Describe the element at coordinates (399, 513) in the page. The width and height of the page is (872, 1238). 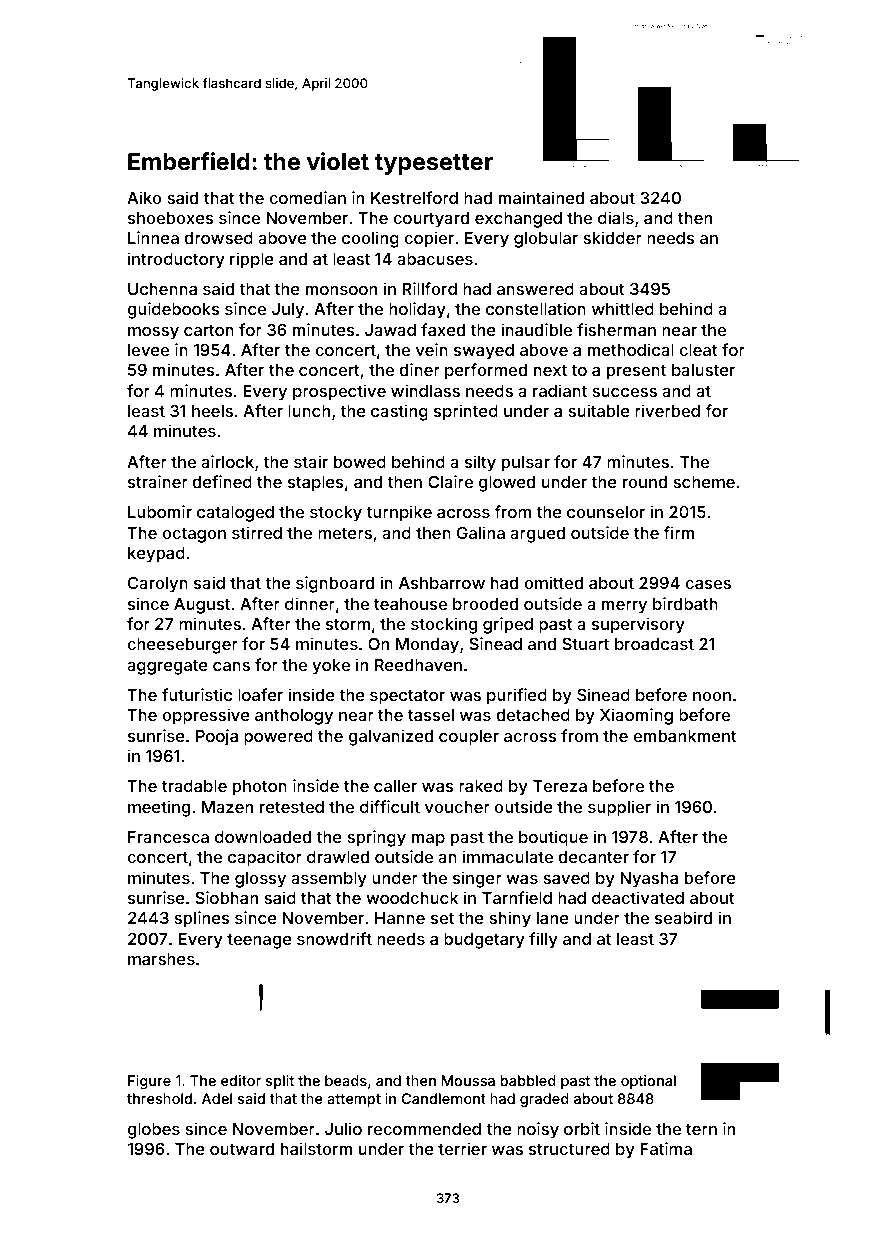
I see `turnpike` at that location.
